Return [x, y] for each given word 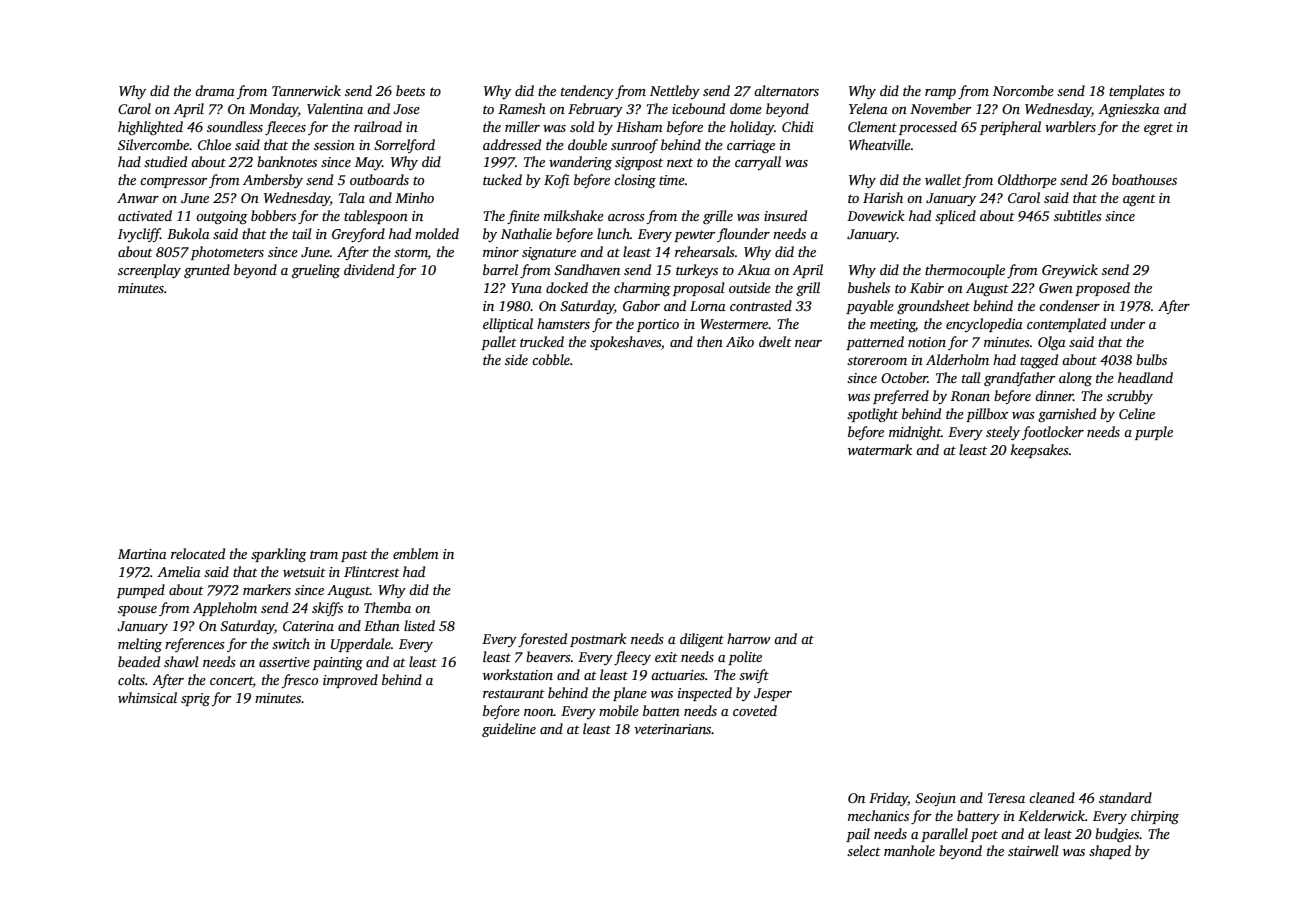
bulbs [1151, 359]
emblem [416, 553]
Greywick [1070, 271]
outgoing [221, 217]
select [864, 850]
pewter [694, 236]
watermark [880, 449]
